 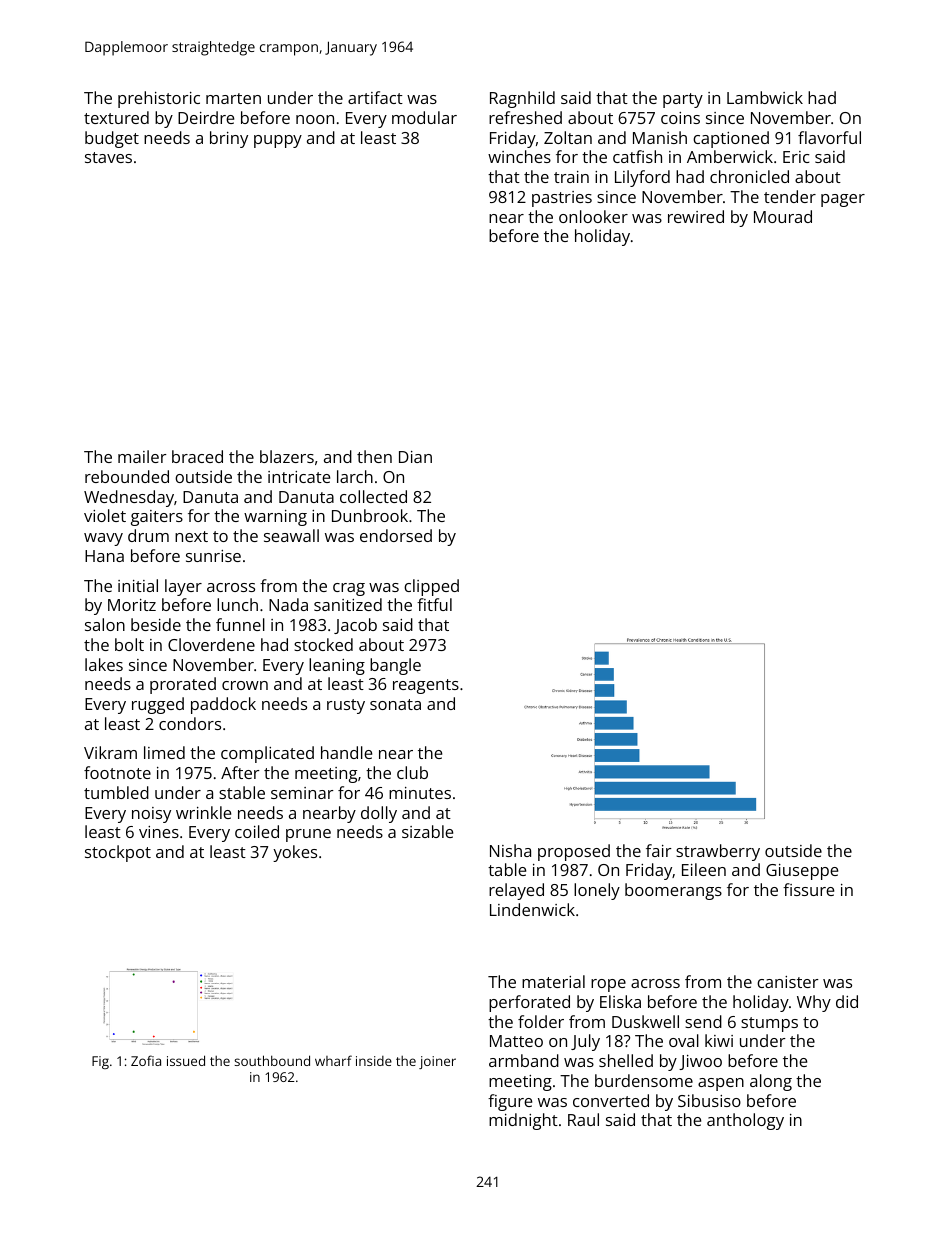 I want to click on fitful, so click(x=434, y=604).
